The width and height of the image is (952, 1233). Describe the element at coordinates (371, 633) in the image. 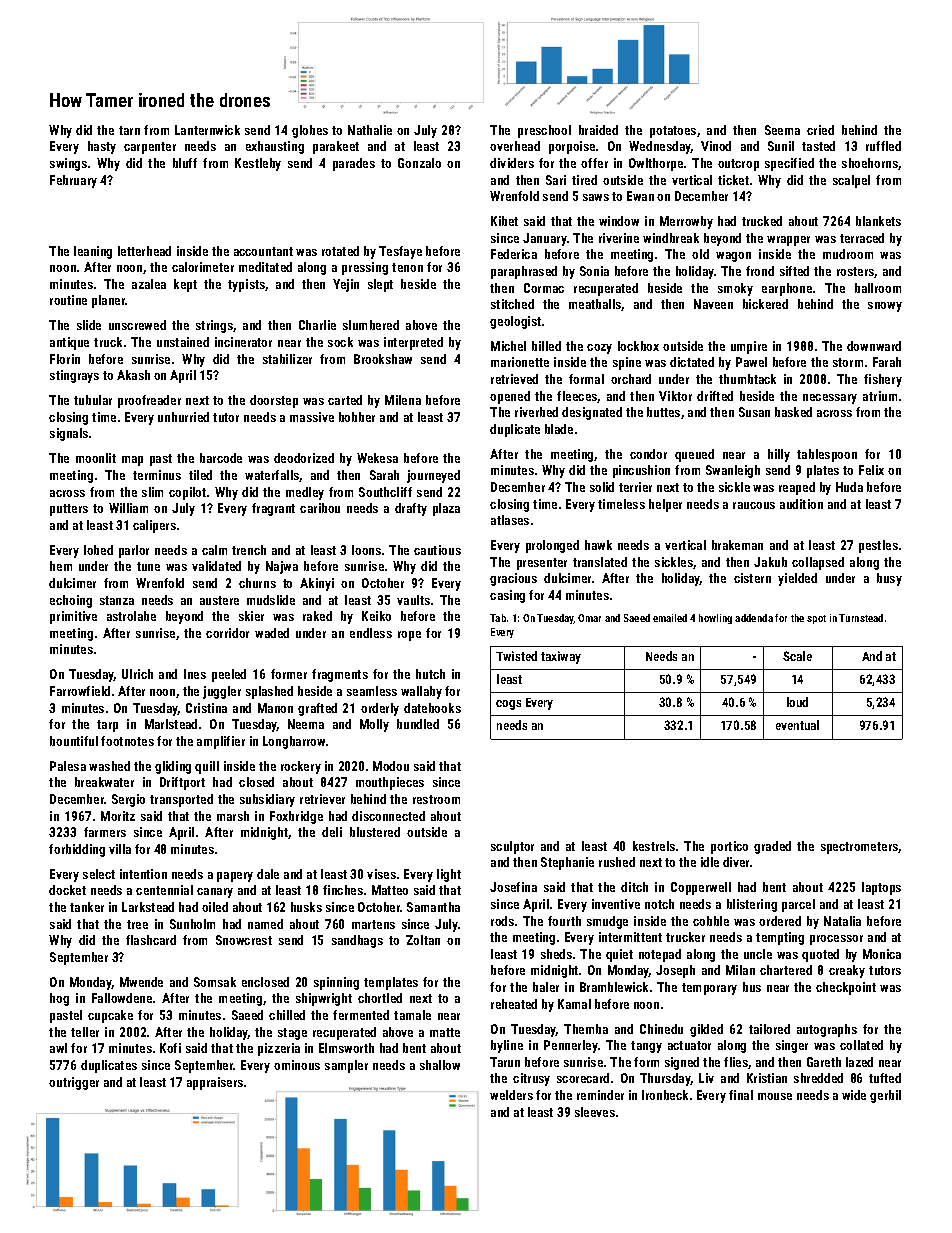

I see `endless` at that location.
